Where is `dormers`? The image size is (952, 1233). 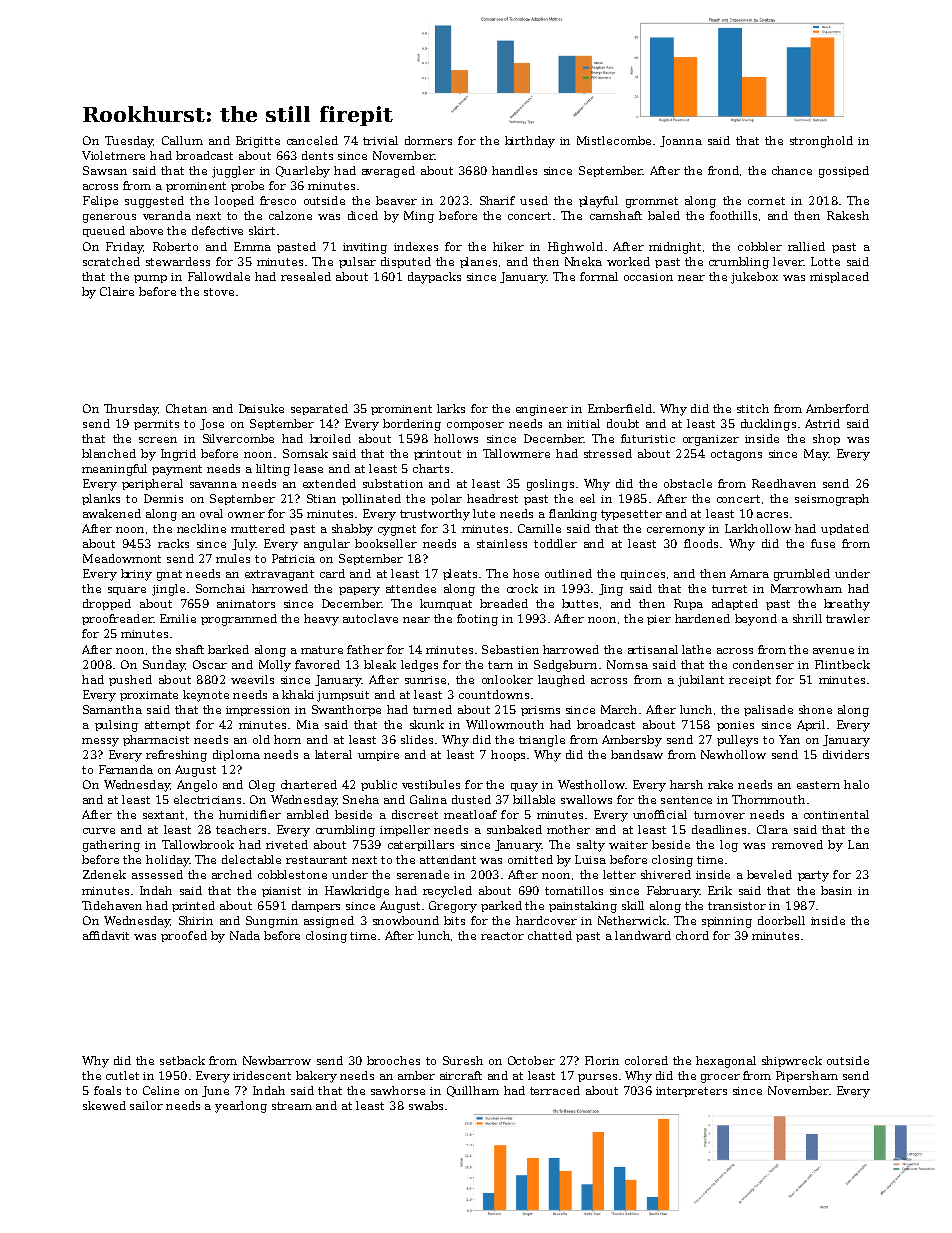 dormers is located at coordinates (428, 140).
